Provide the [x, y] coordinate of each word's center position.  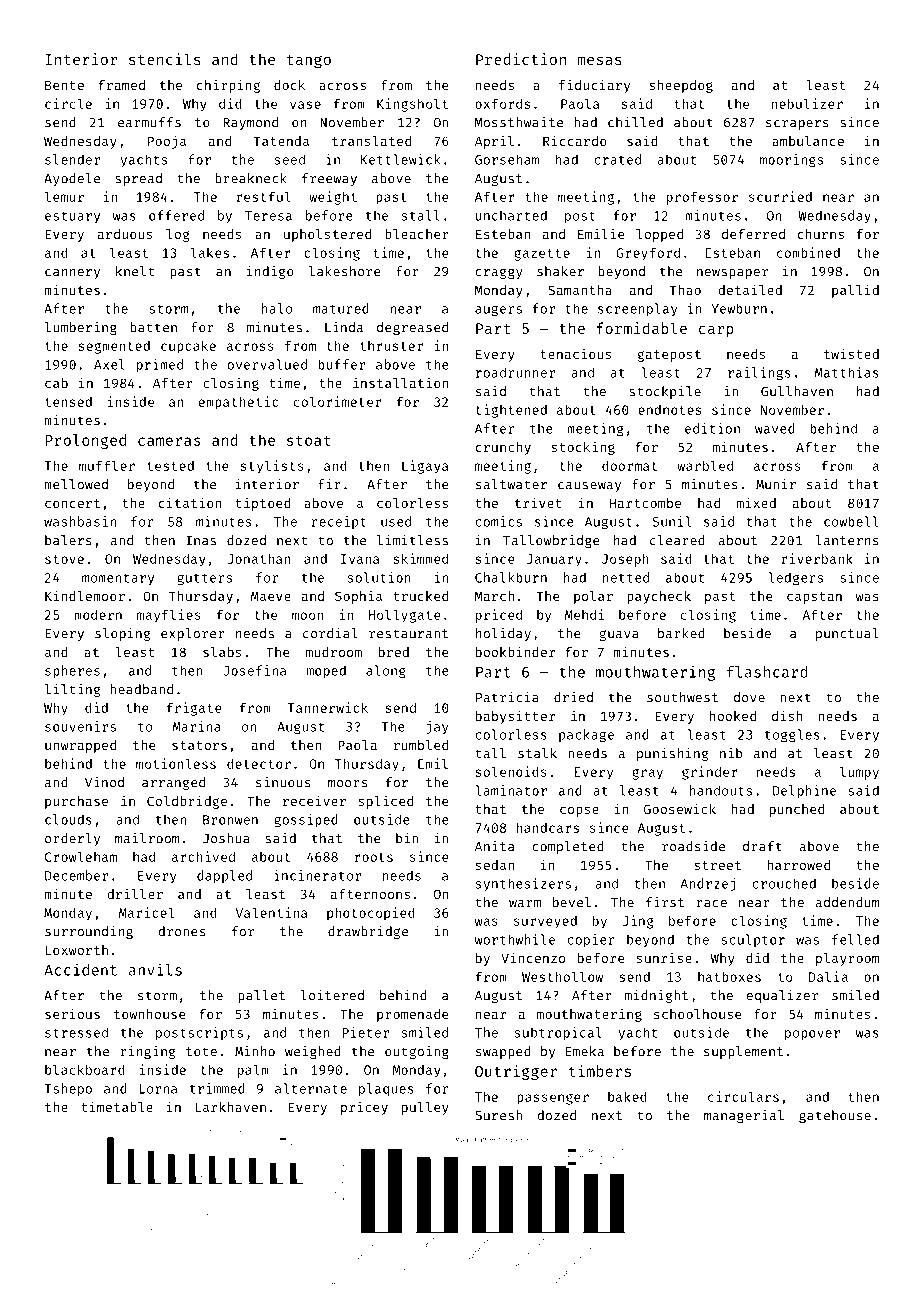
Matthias [847, 372]
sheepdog [681, 86]
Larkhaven [230, 1107]
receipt [339, 522]
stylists [272, 467]
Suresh [498, 1115]
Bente [64, 85]
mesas [599, 60]
